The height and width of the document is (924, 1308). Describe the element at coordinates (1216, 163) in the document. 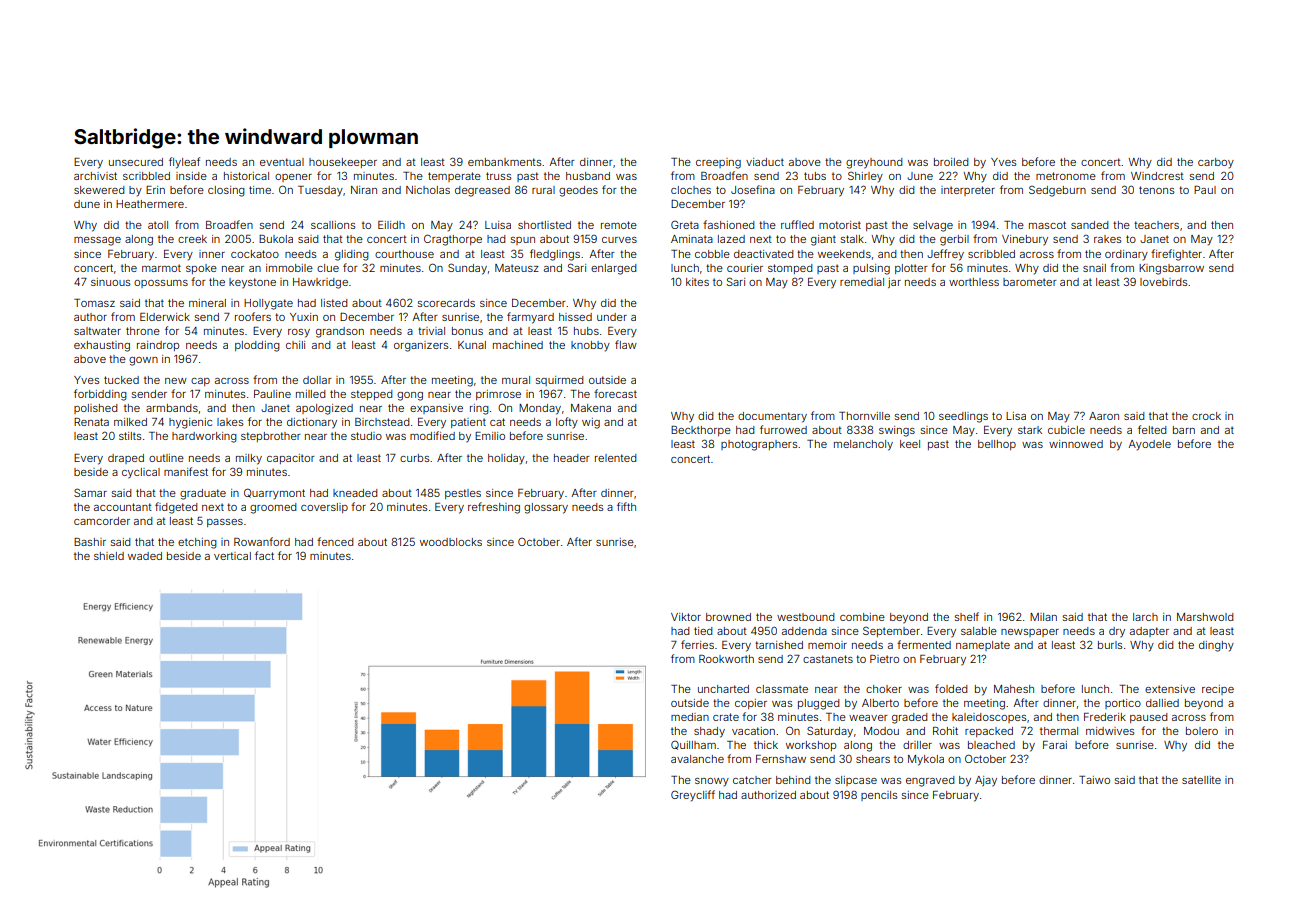

I see `carboy` at that location.
